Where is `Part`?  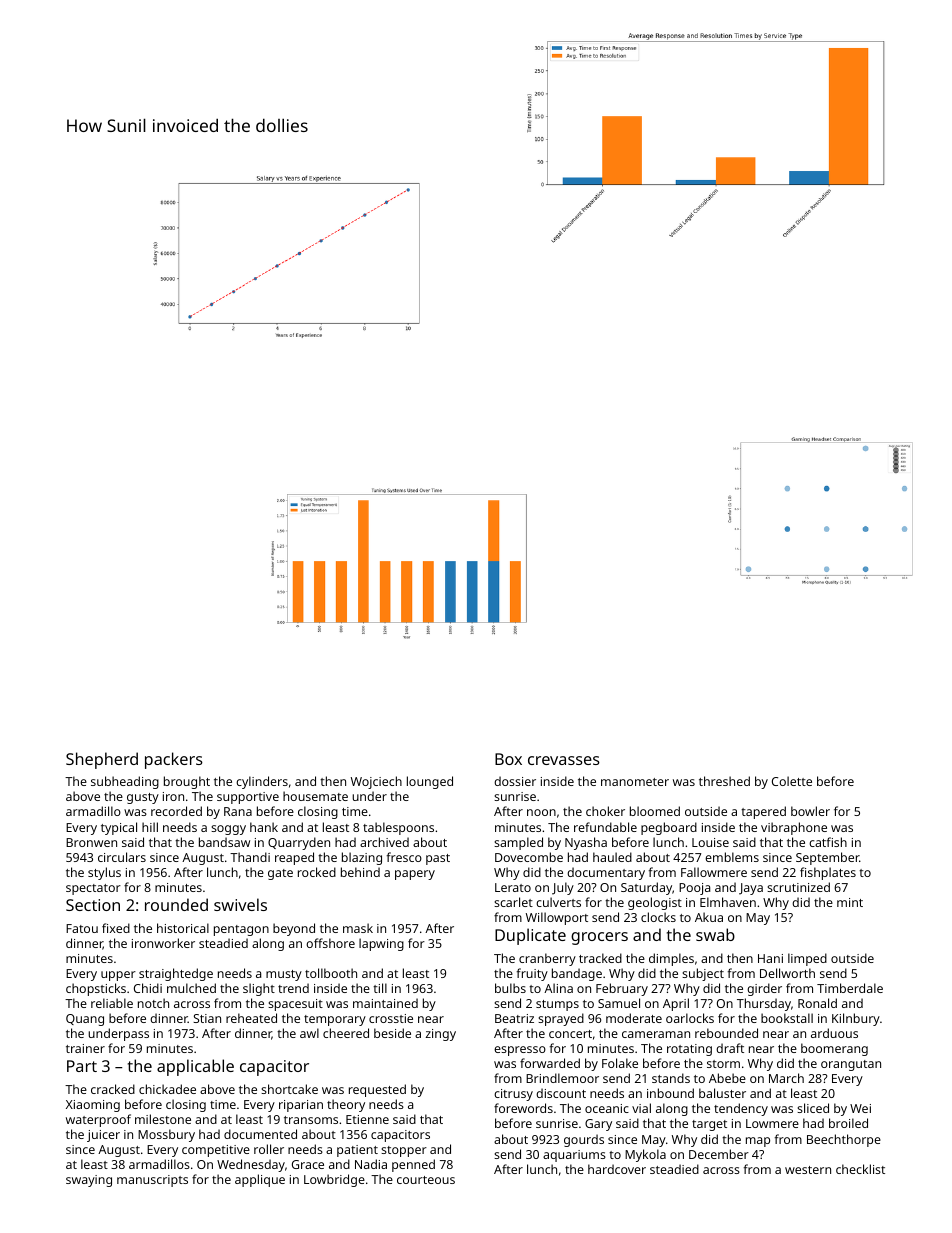 Part is located at coordinates (82, 1066).
